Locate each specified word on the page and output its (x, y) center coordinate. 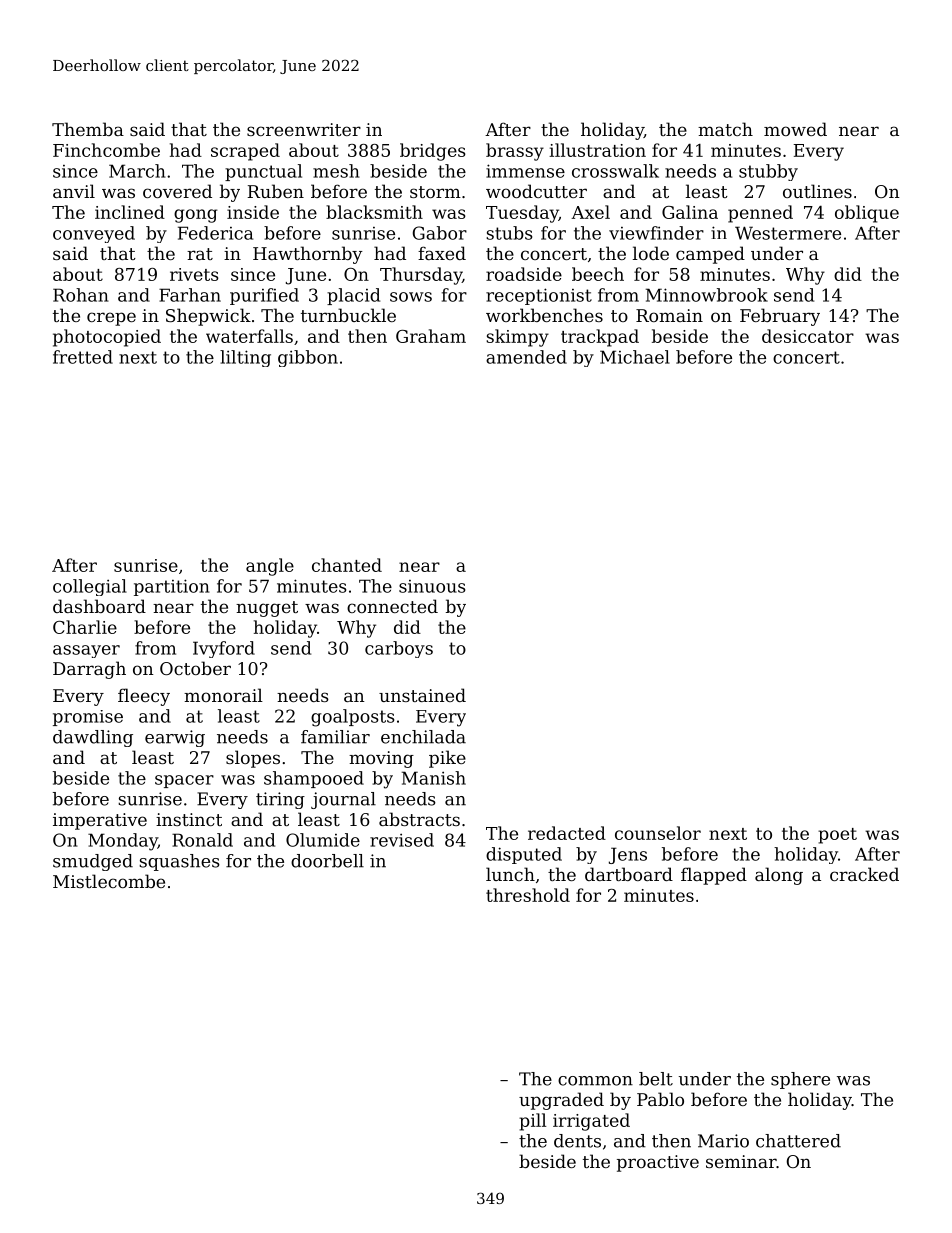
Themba (88, 129)
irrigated (591, 1122)
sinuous (432, 586)
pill (532, 1122)
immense (525, 171)
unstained (422, 695)
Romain (669, 315)
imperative (100, 821)
